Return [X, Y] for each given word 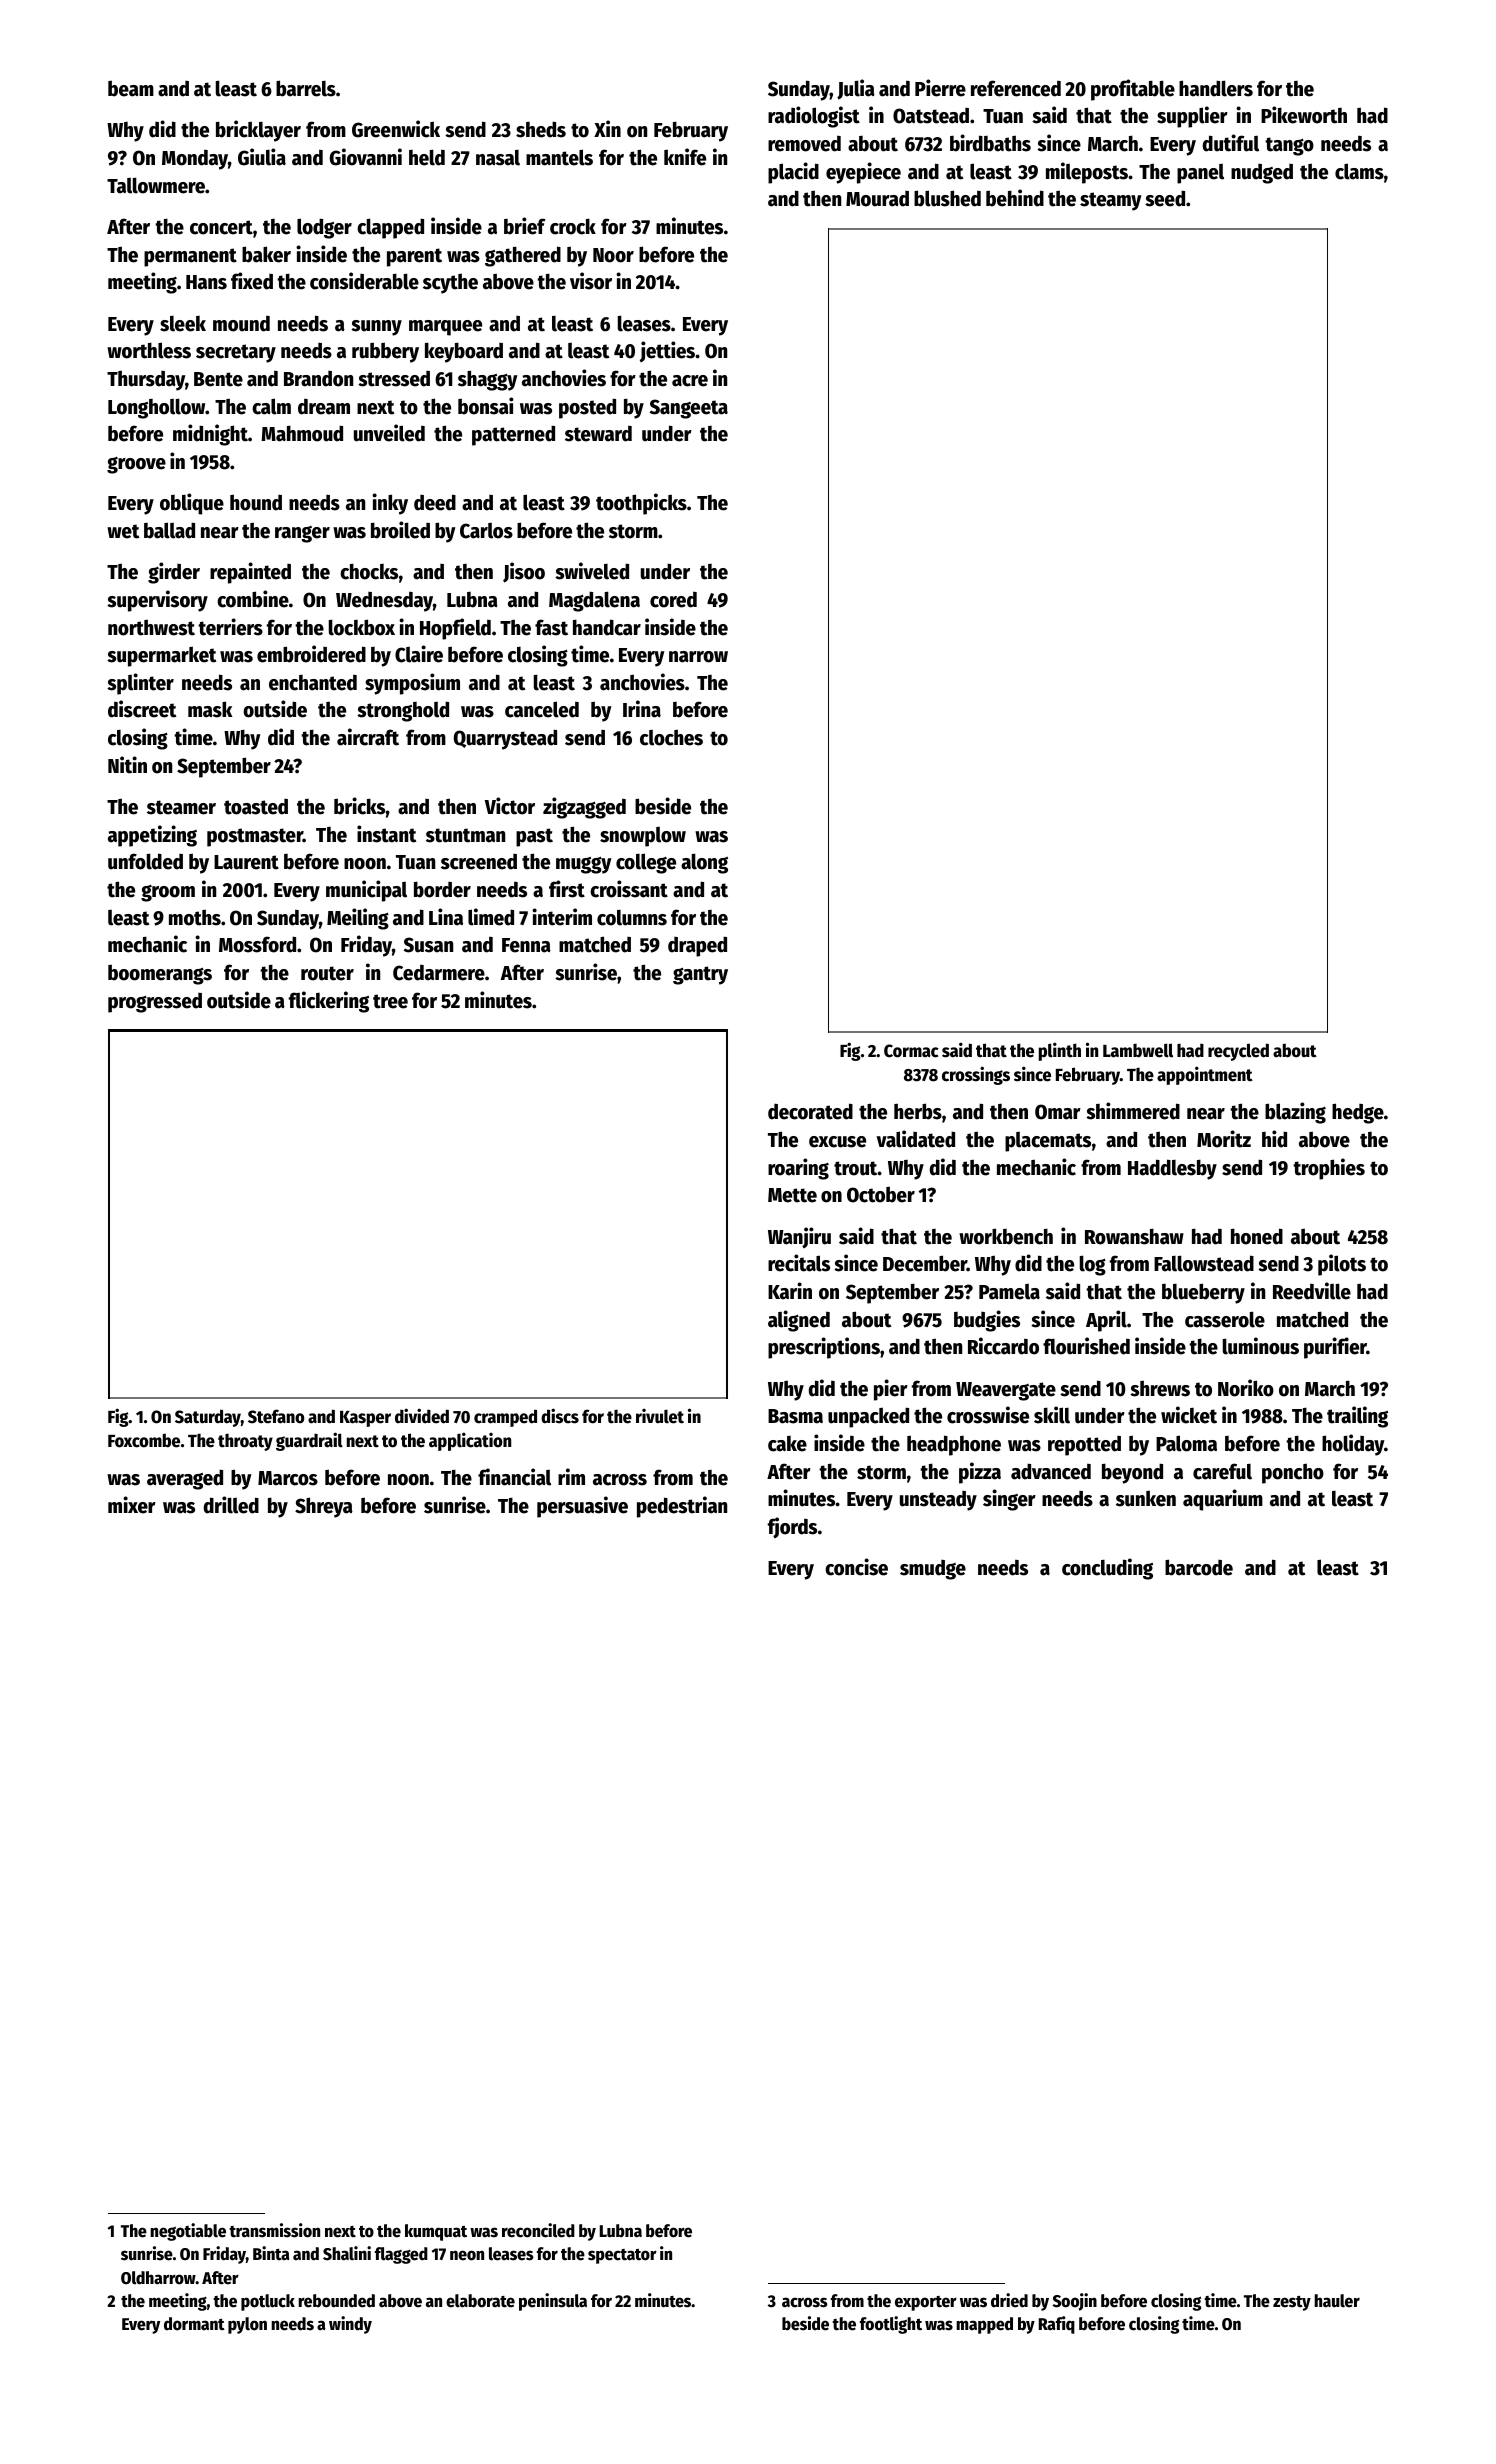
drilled [231, 1505]
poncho [1293, 1473]
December [925, 1263]
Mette [792, 1195]
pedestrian [682, 1507]
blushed [947, 198]
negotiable [188, 2232]
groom [168, 893]
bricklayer [258, 131]
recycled [1238, 1052]
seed [1165, 198]
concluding [1107, 1569]
